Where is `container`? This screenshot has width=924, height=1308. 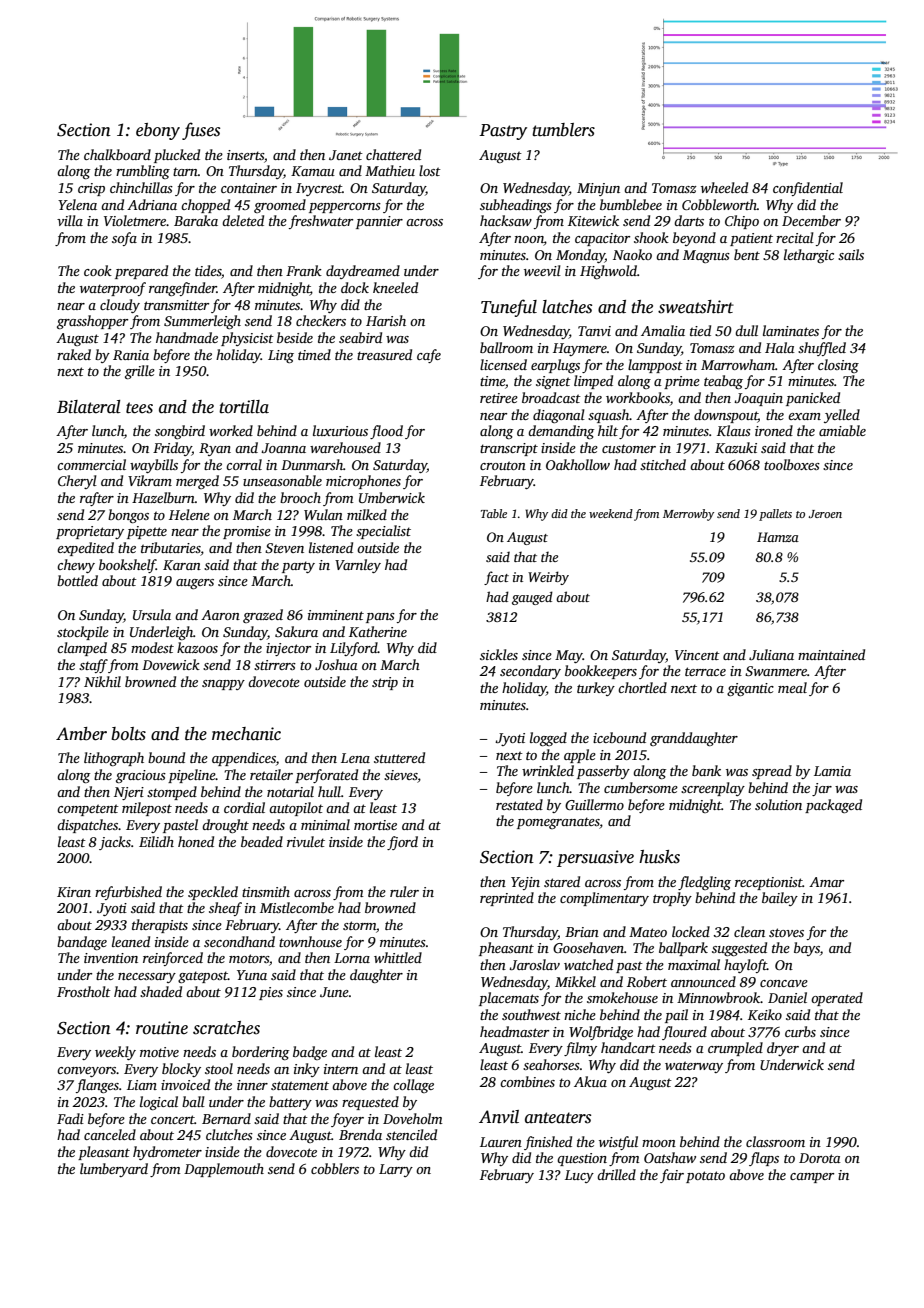
container is located at coordinates (249, 188).
